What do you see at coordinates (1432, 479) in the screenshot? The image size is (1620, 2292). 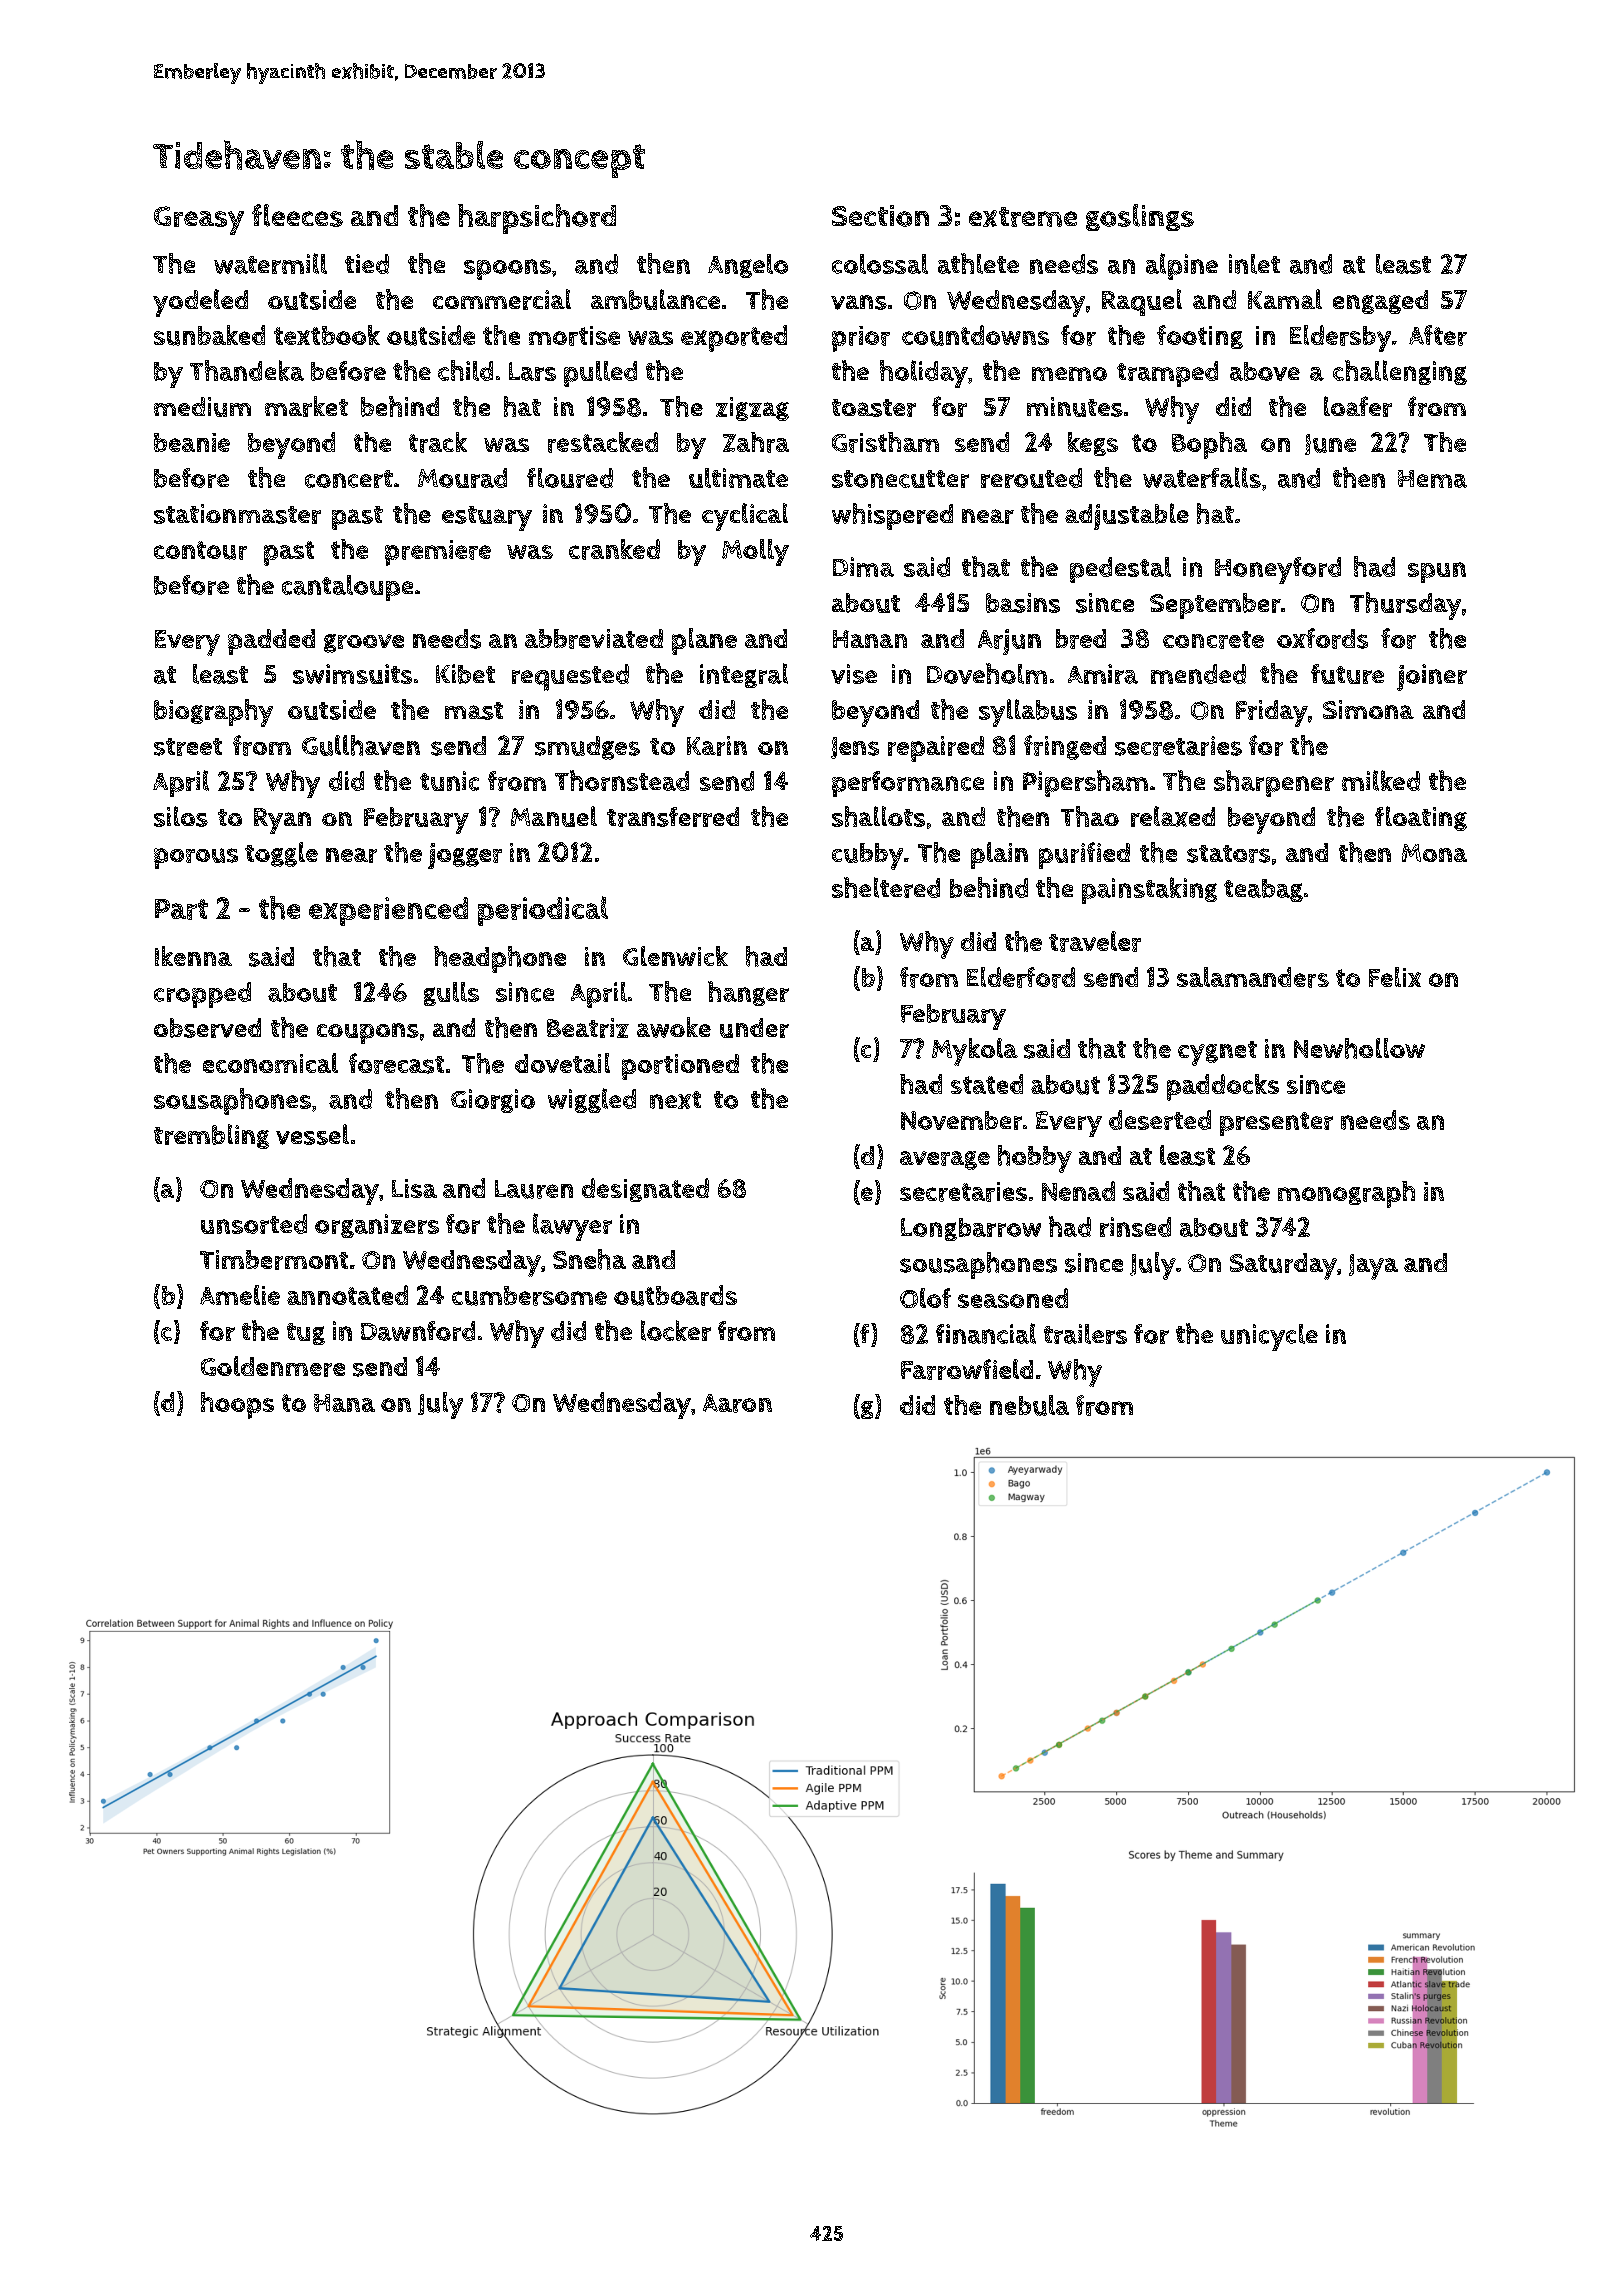 I see `Hema` at bounding box center [1432, 479].
